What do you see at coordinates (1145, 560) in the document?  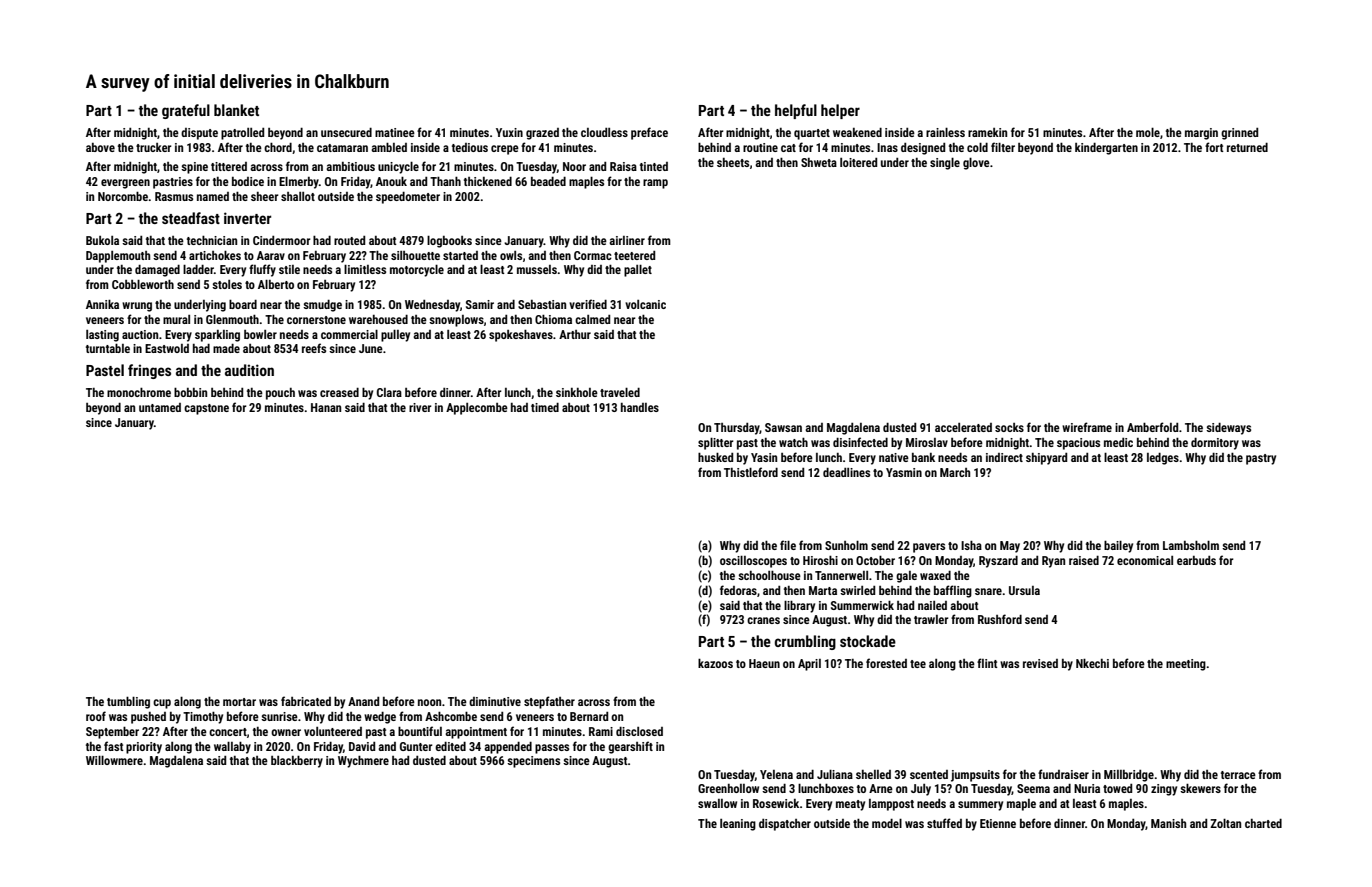 I see `economical` at bounding box center [1145, 560].
